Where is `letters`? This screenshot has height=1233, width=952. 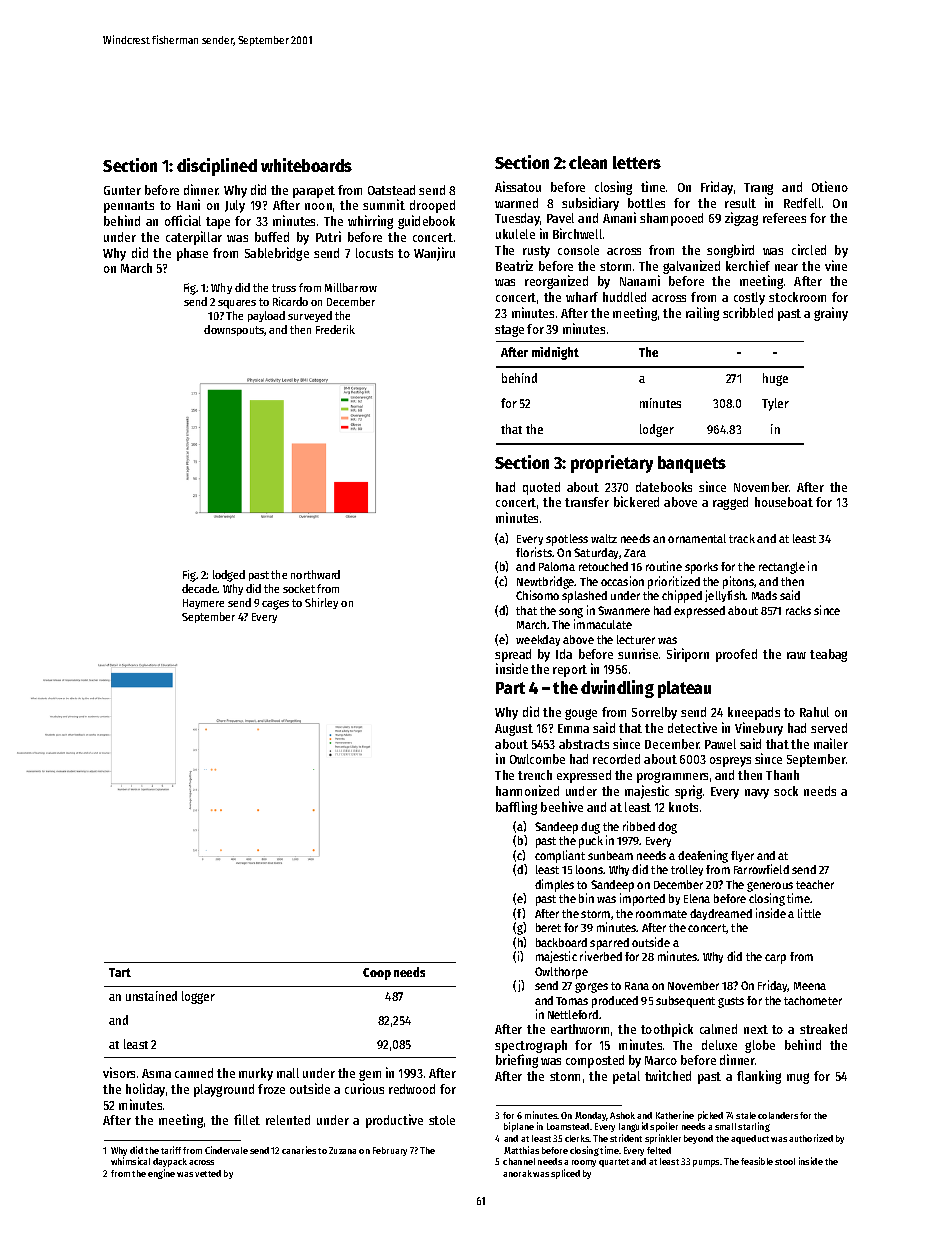
letters is located at coordinates (637, 162).
